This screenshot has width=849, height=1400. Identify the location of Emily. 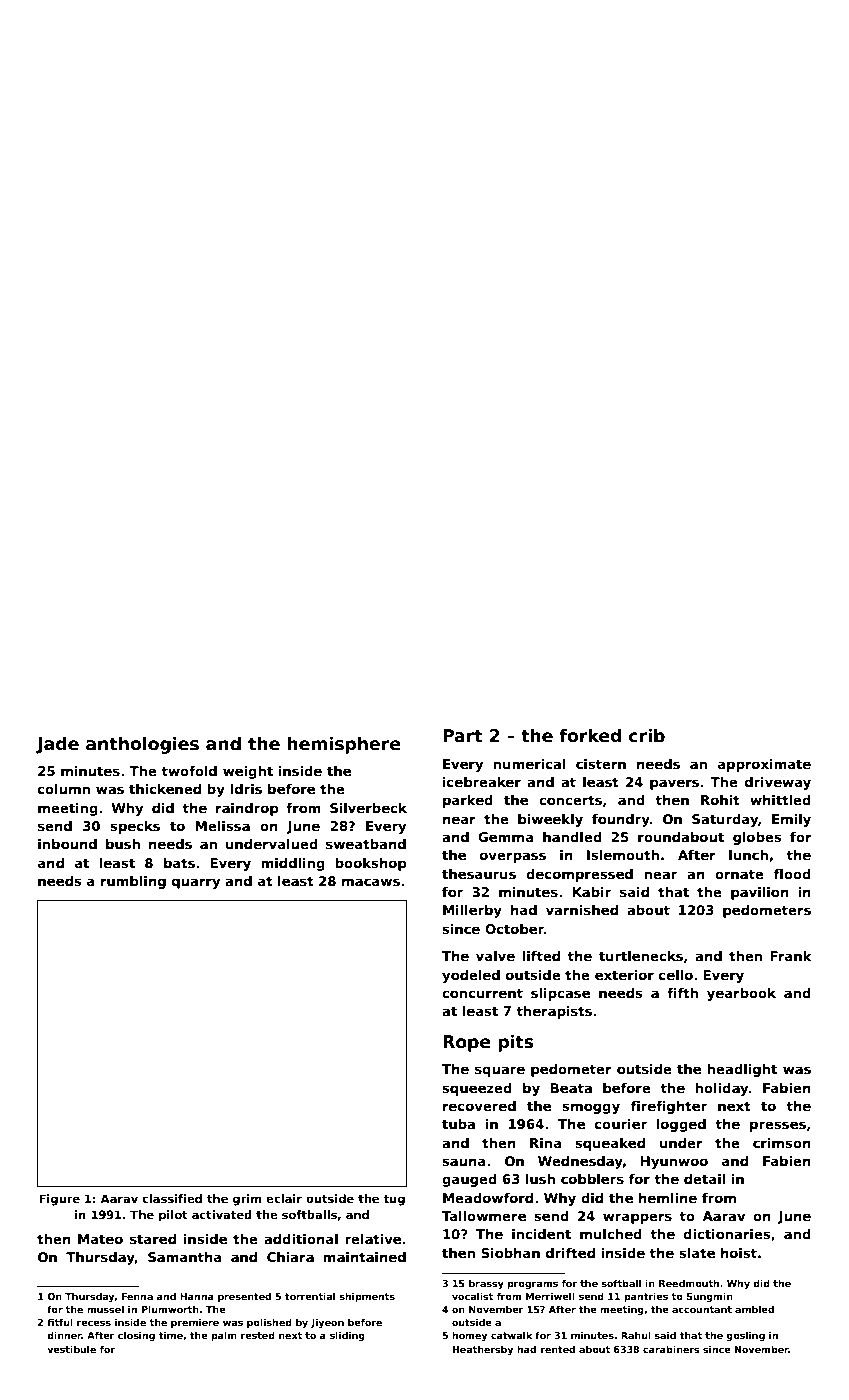
(791, 820).
